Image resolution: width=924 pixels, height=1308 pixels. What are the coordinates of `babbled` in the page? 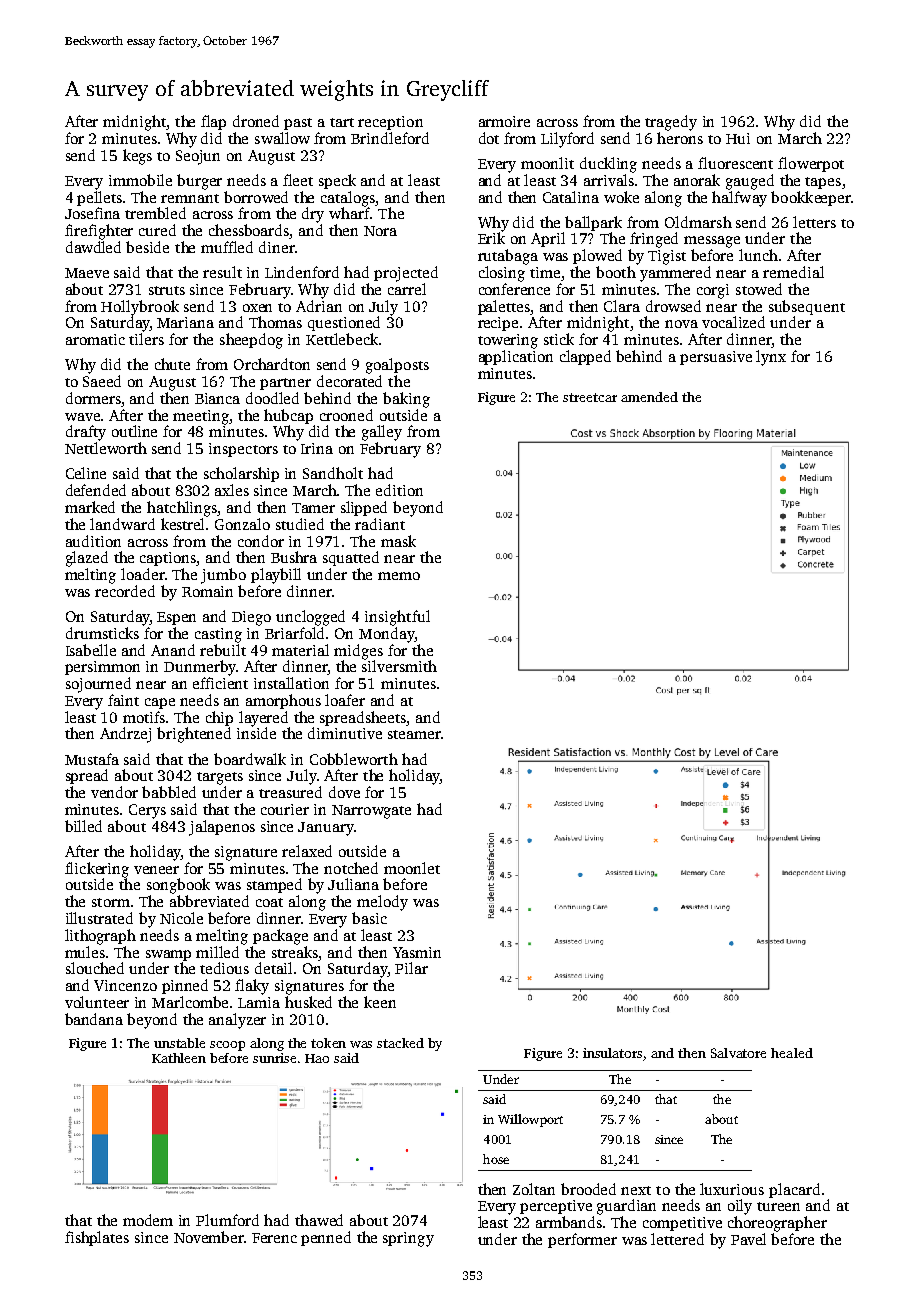 It's located at (169, 792).
